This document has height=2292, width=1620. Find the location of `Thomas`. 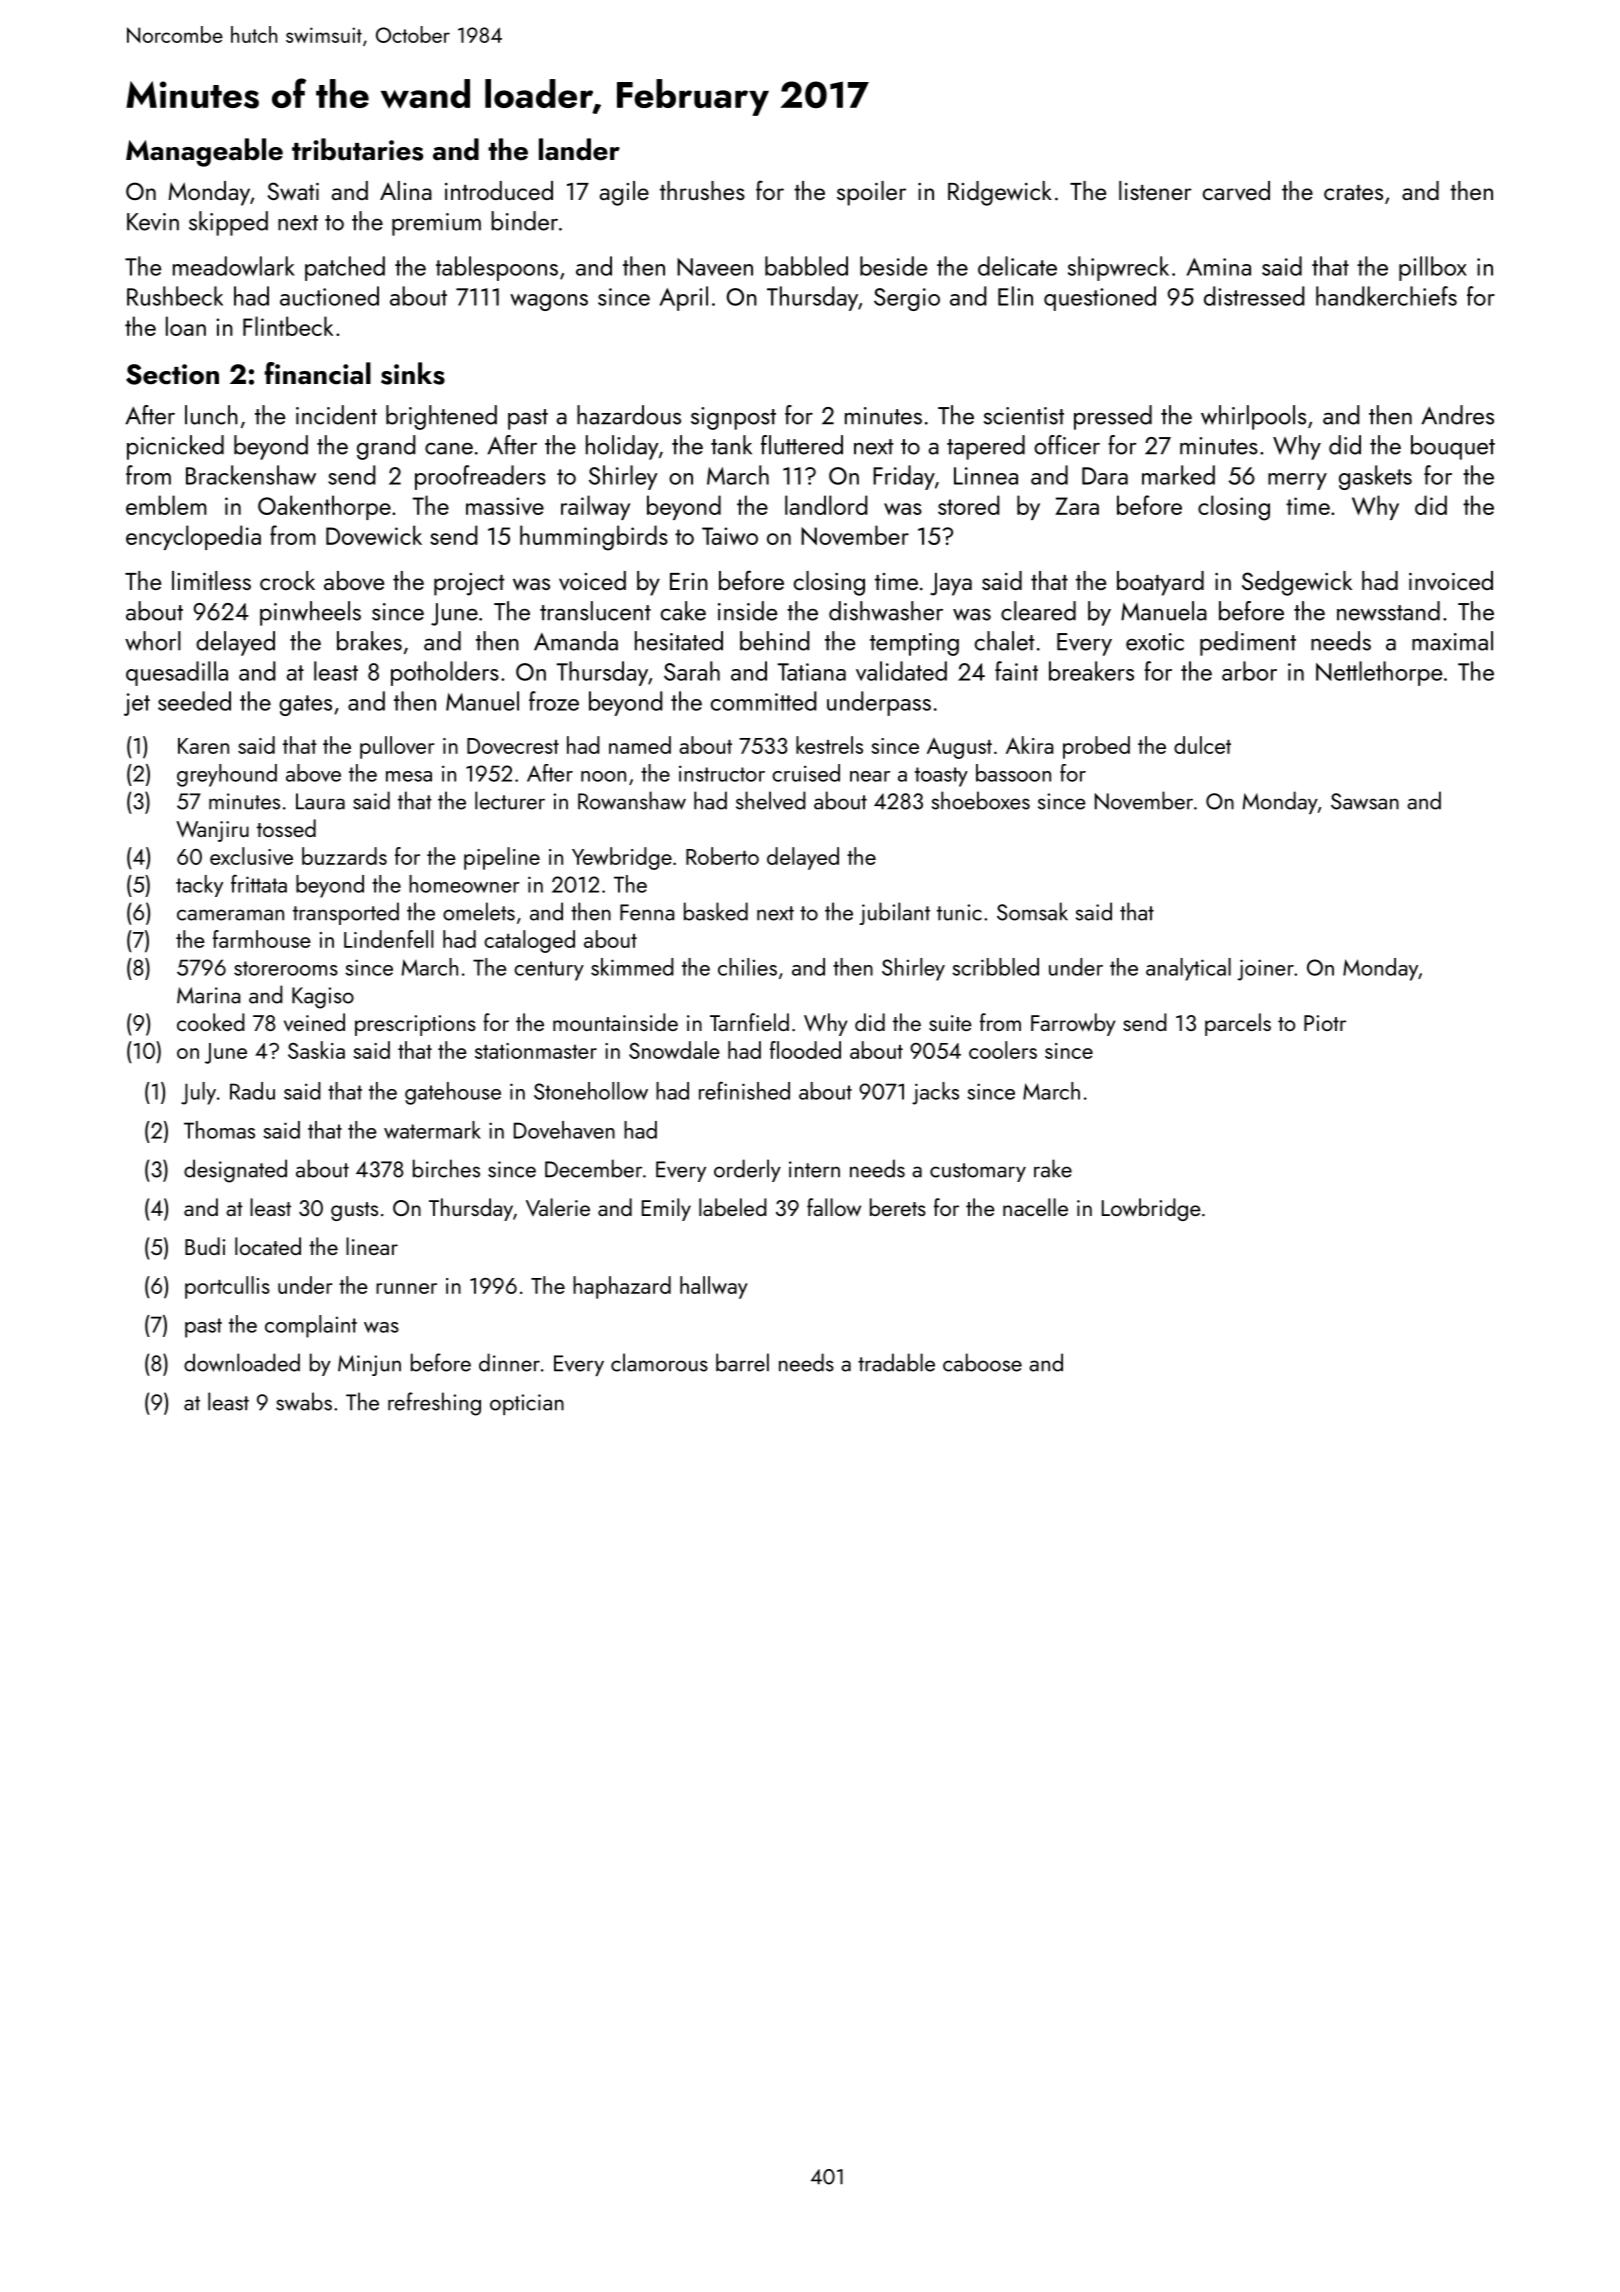

Thomas is located at coordinates (219, 1130).
